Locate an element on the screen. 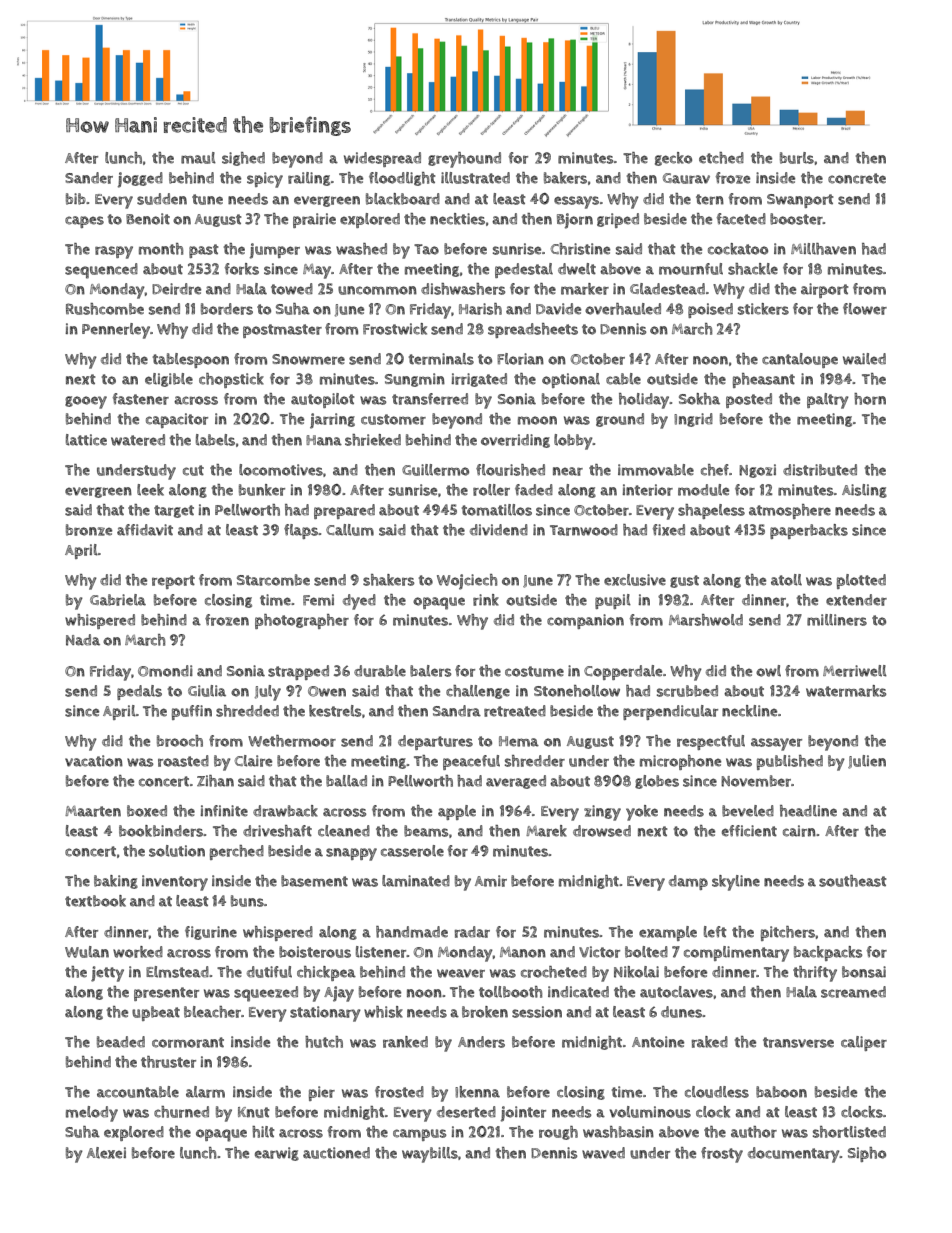 The height and width of the screenshot is (1233, 952). optional is located at coordinates (571, 380).
